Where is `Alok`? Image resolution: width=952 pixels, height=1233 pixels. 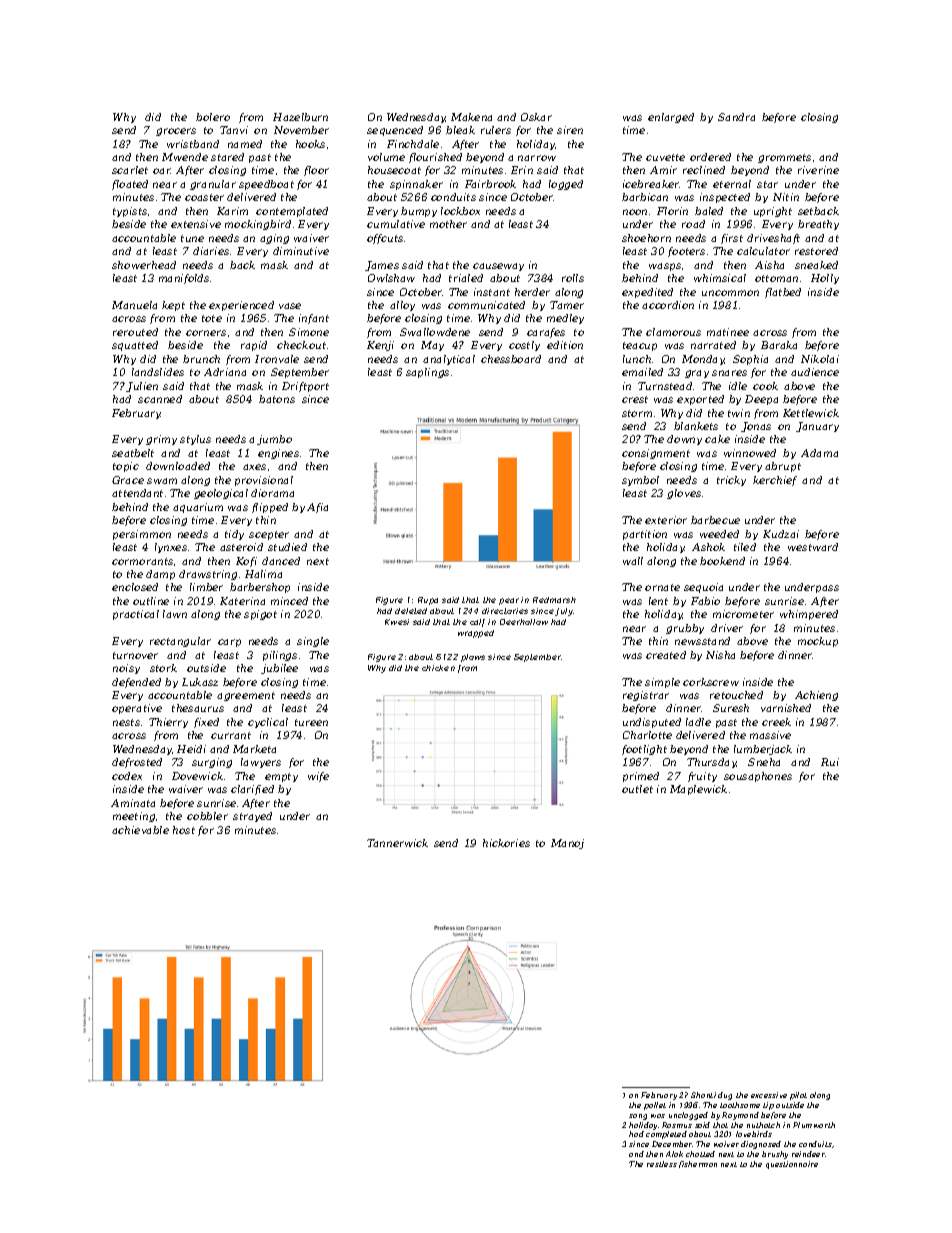
Alok is located at coordinates (674, 1154).
